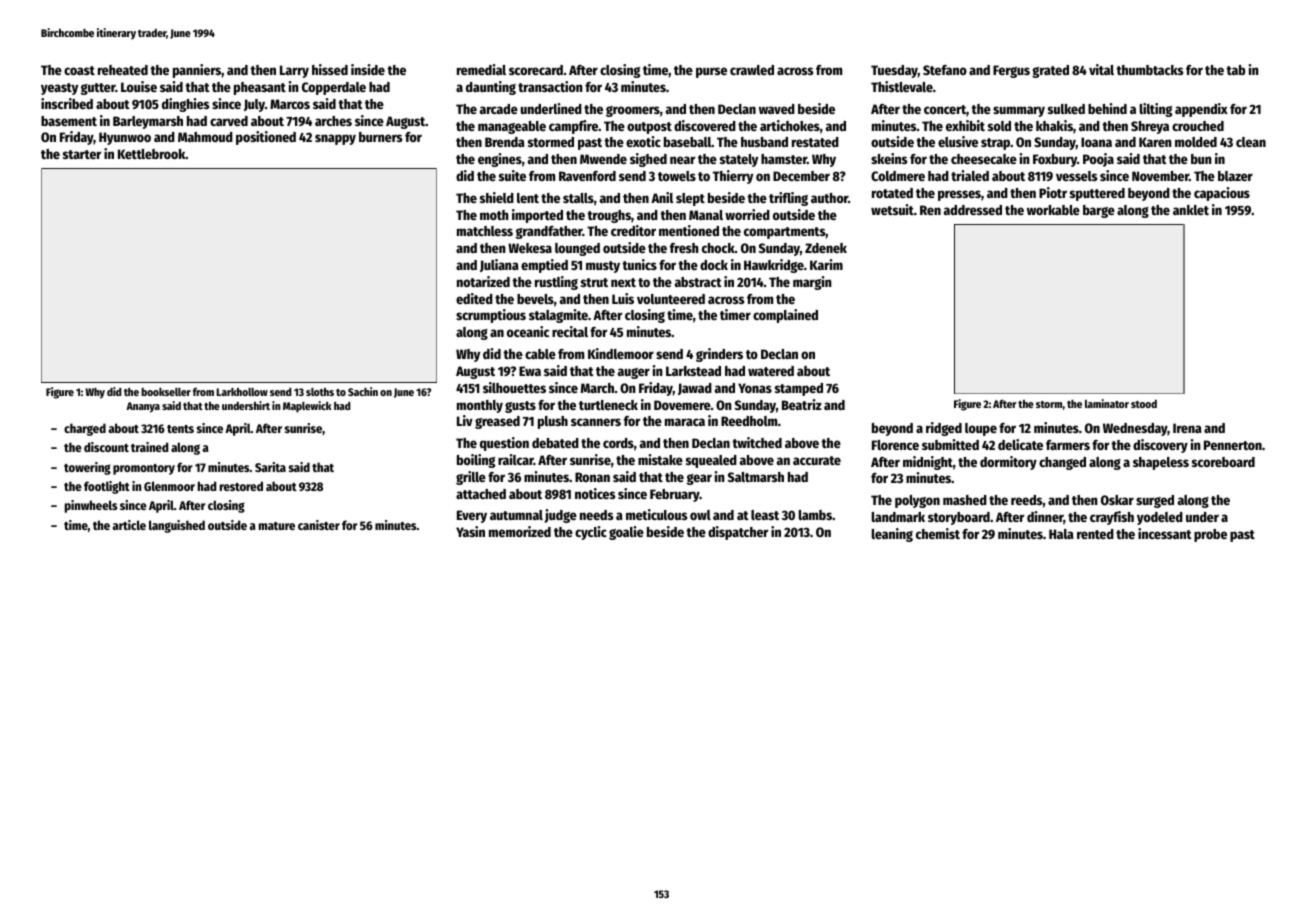  What do you see at coordinates (718, 248) in the screenshot?
I see `chock` at bounding box center [718, 248].
